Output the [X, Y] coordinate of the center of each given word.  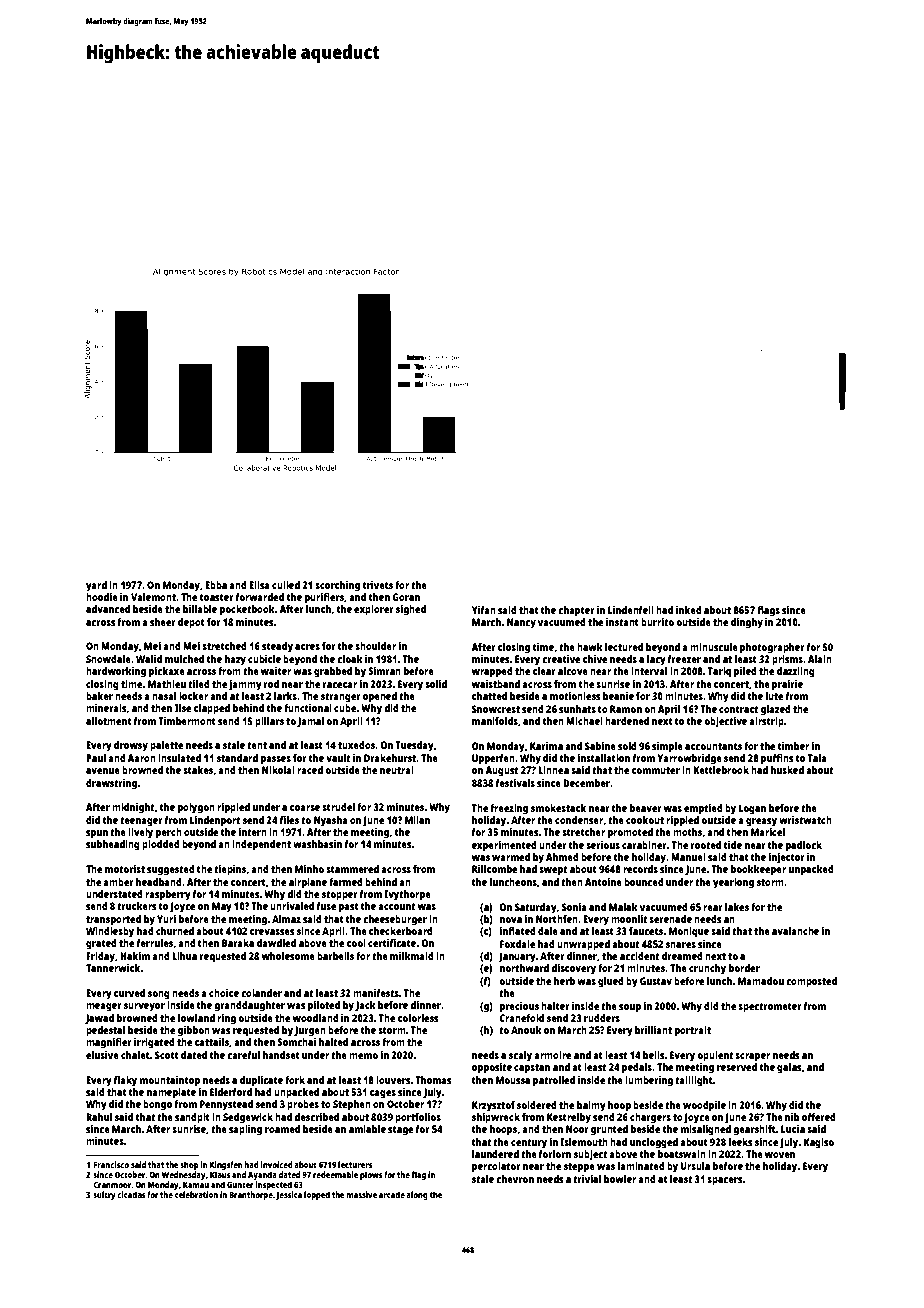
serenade [670, 919]
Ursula [695, 1166]
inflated [518, 931]
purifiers [324, 598]
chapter [576, 611]
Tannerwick [113, 968]
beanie [618, 696]
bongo [157, 1105]
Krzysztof [493, 1106]
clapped [212, 709]
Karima [546, 746]
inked [689, 610]
